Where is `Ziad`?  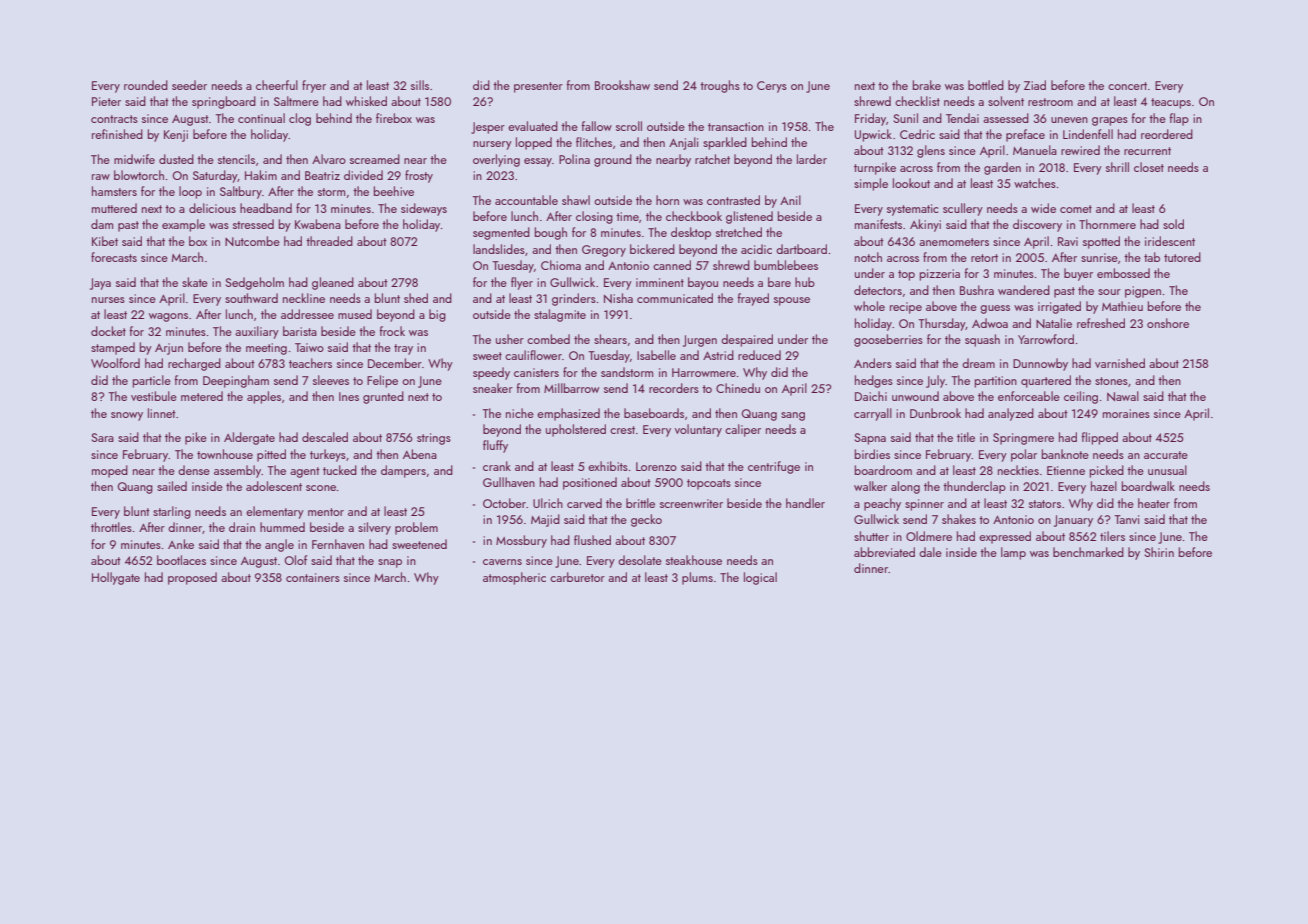
Ziad is located at coordinates (1035, 85).
